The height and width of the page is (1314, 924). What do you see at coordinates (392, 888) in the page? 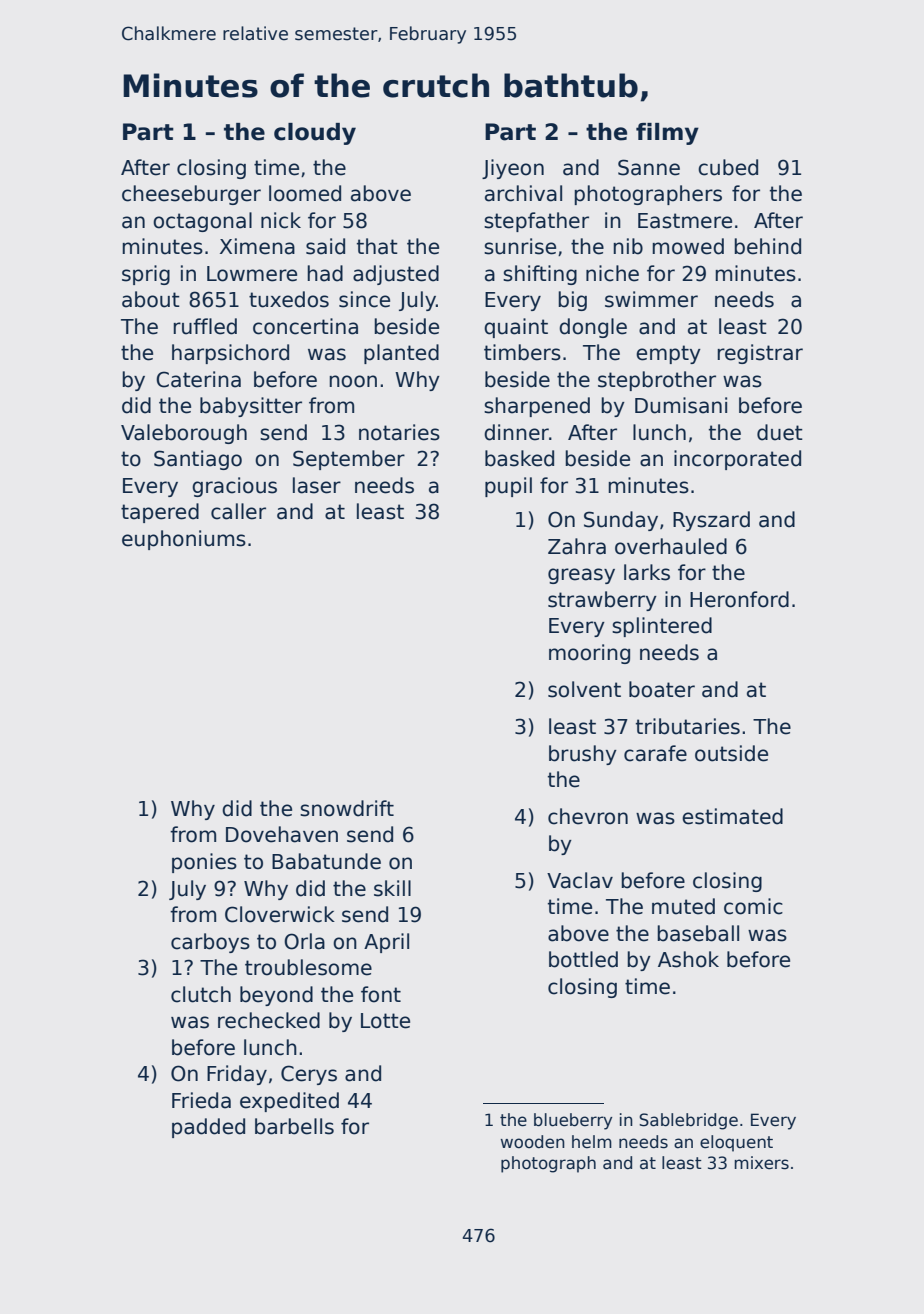
I see `skill` at bounding box center [392, 888].
